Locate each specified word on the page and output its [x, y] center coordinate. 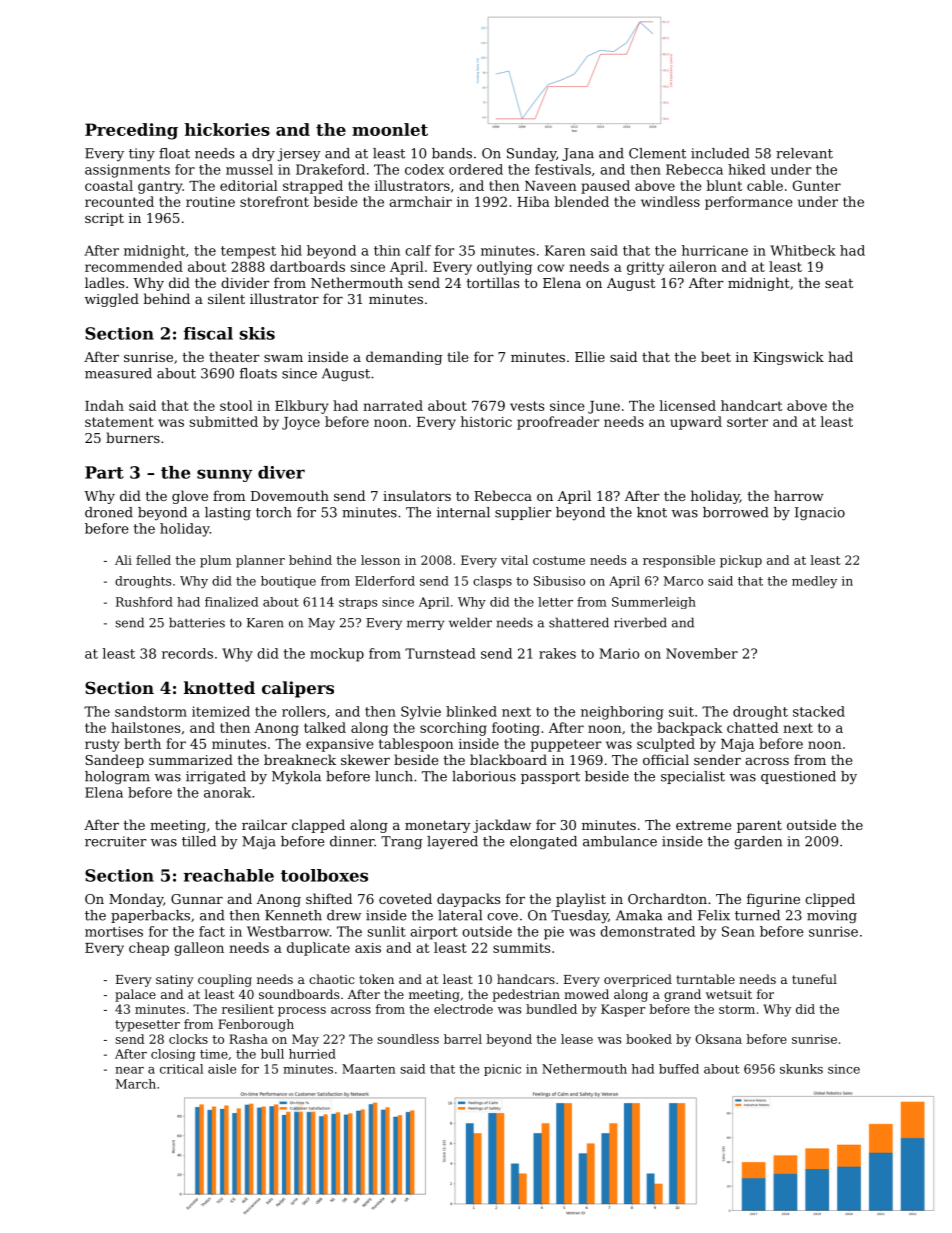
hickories [227, 129]
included [720, 153]
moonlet [390, 129]
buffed [679, 1069]
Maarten [368, 1069]
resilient [248, 1009]
